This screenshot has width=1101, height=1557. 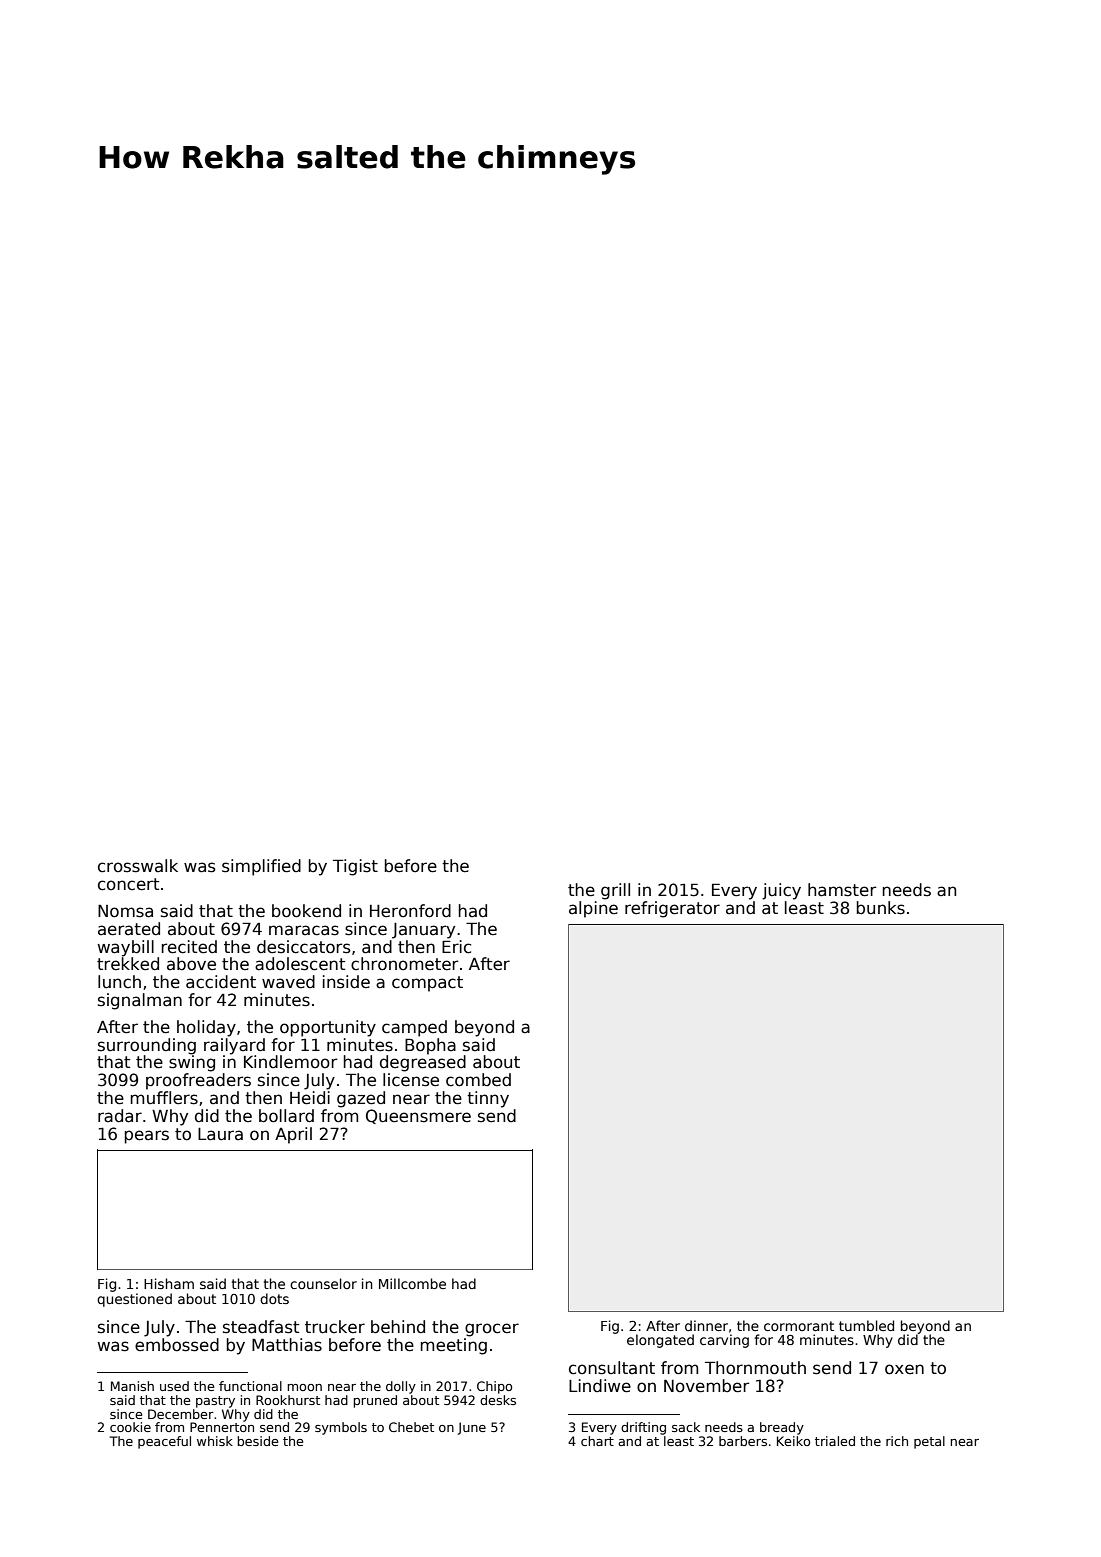 I want to click on bunks, so click(x=881, y=908).
